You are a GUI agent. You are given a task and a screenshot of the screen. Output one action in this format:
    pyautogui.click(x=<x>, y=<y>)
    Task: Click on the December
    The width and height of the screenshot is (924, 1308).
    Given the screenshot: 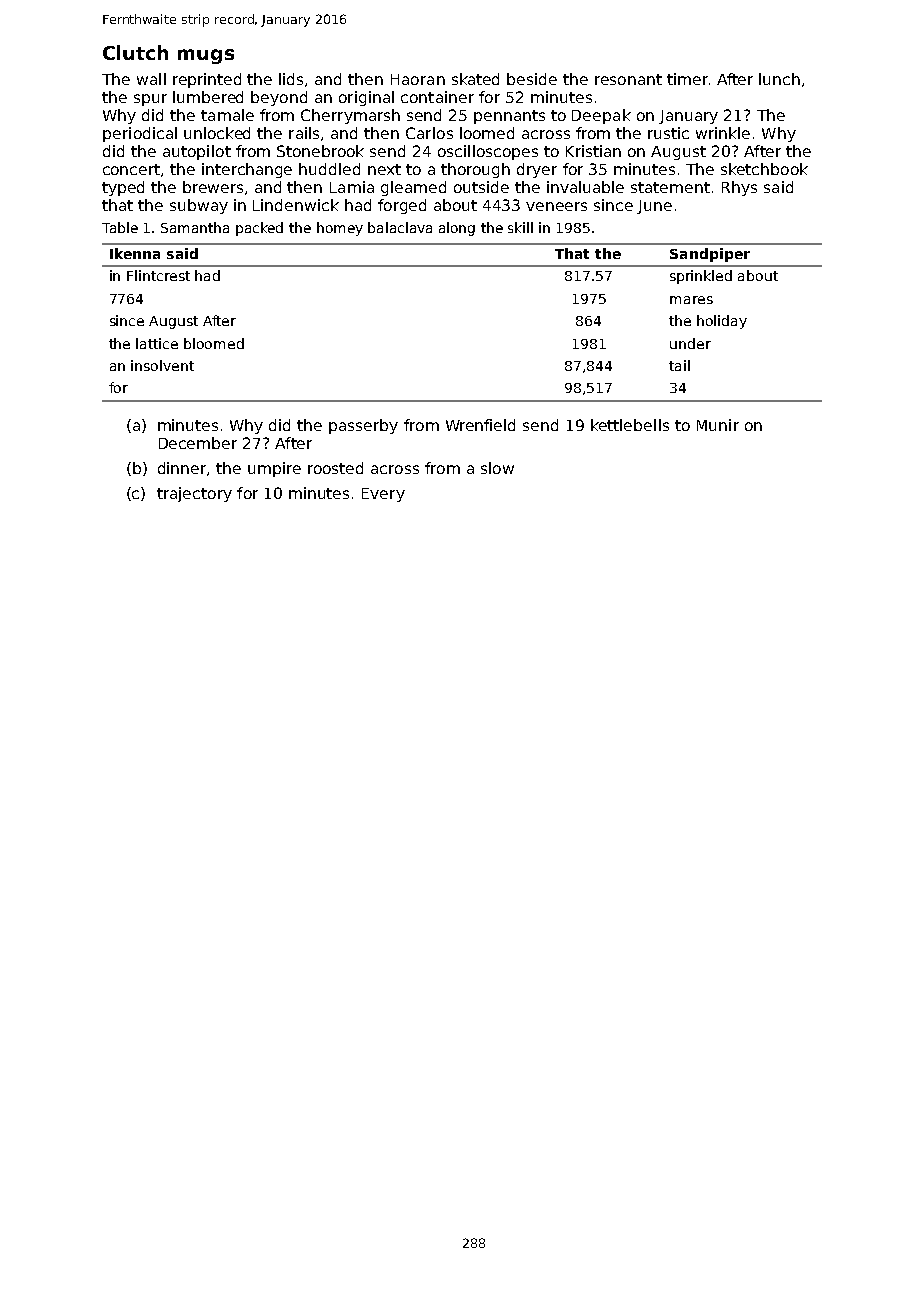 What is the action you would take?
    pyautogui.click(x=198, y=443)
